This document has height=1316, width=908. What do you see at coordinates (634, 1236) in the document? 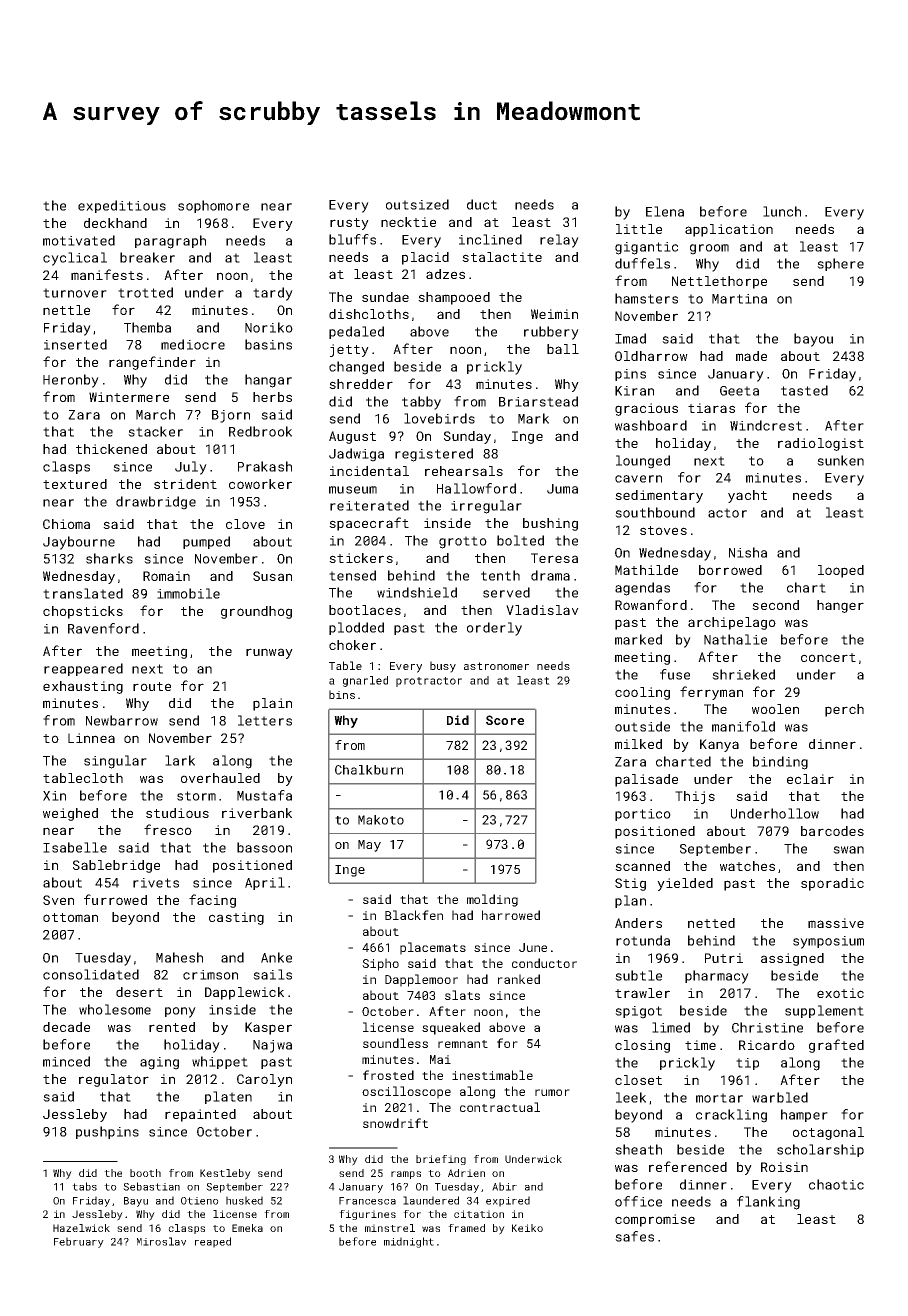
I see `safes` at bounding box center [634, 1236].
